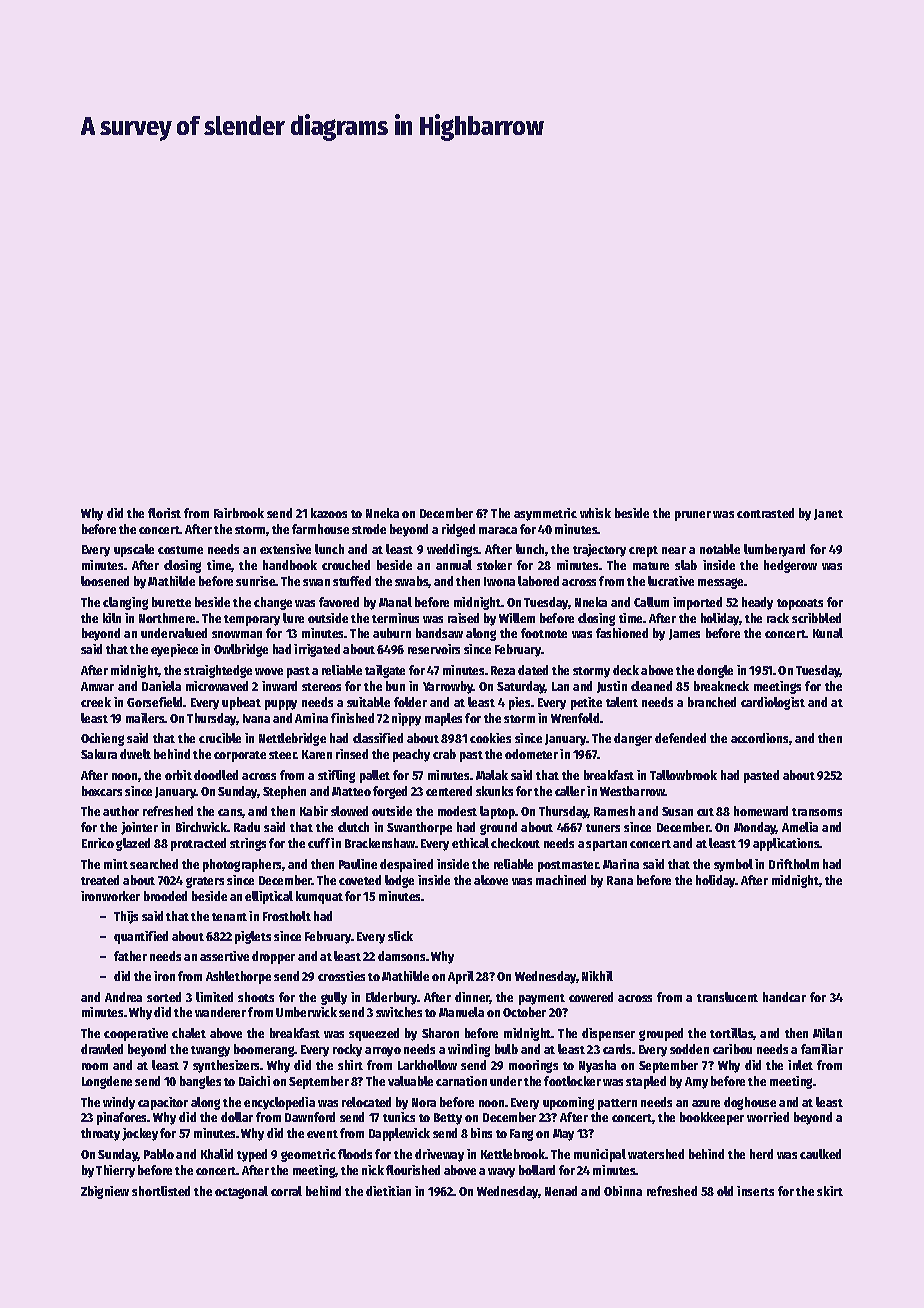 This screenshot has height=1308, width=924. I want to click on burette, so click(171, 602).
